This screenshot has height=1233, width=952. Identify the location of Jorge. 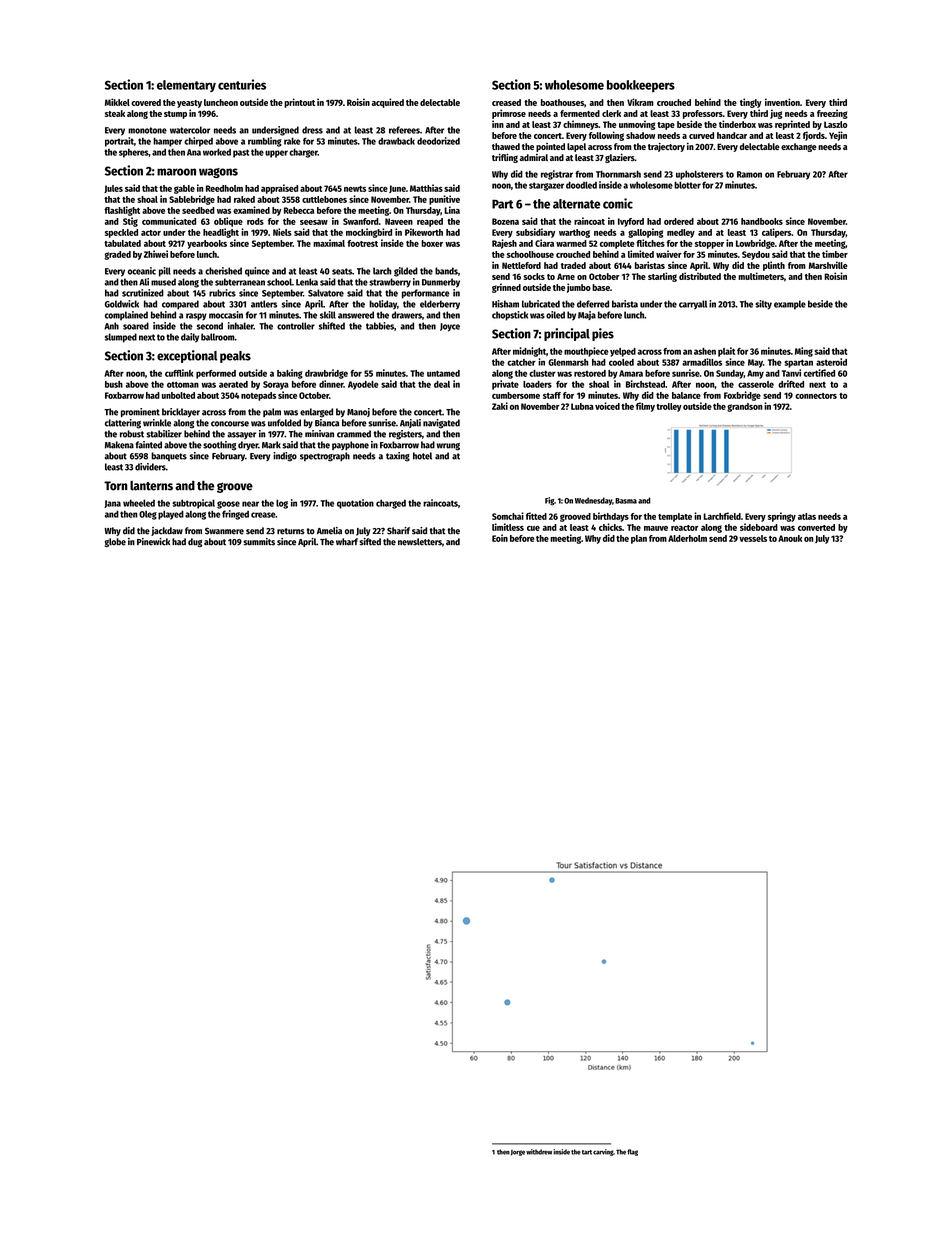
(518, 1153).
